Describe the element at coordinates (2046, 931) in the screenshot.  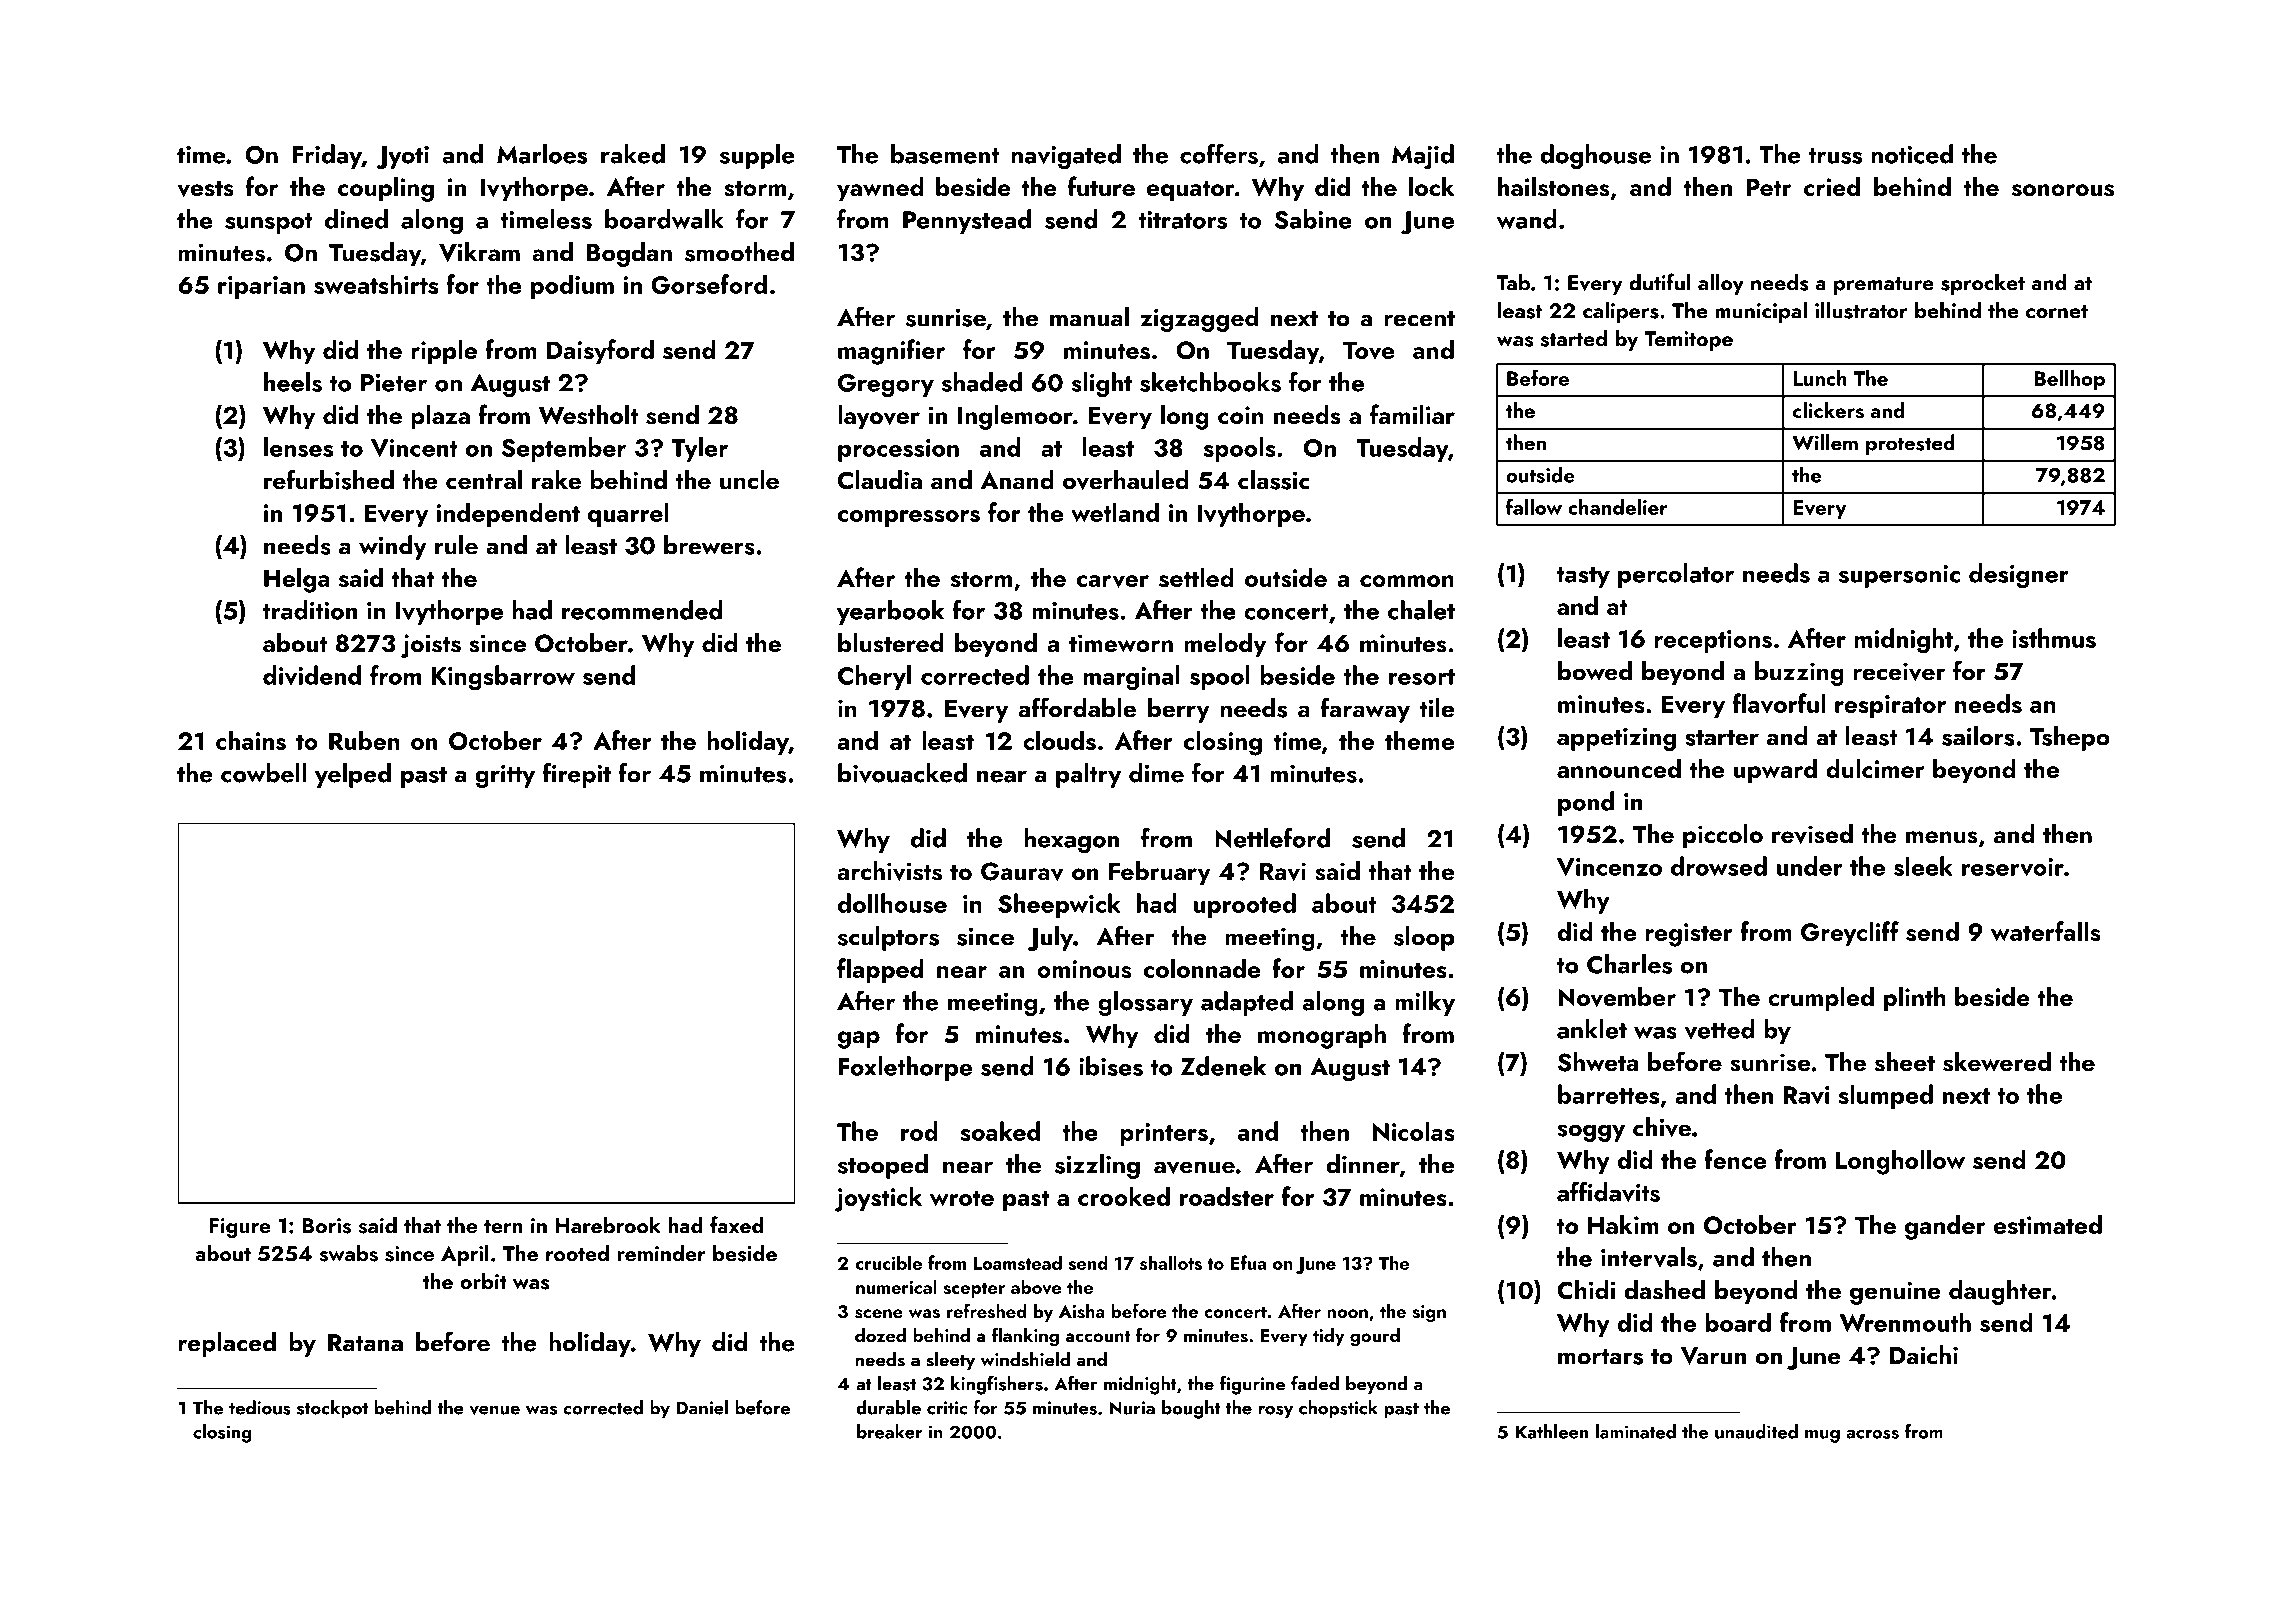
I see `waterfalls` at that location.
